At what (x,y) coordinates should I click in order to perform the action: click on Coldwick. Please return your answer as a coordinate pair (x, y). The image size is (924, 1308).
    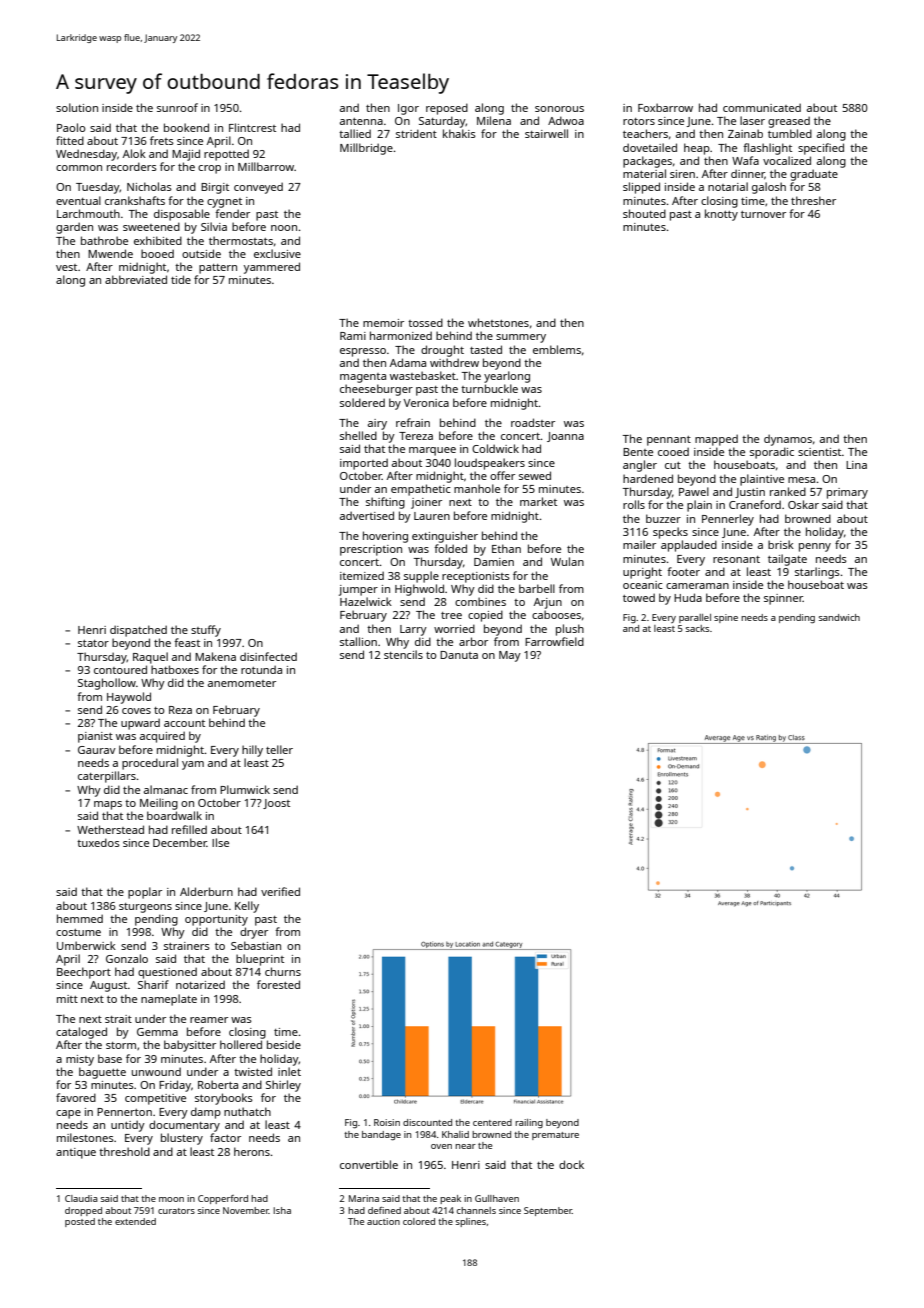
    Looking at the image, I should click on (495, 448).
